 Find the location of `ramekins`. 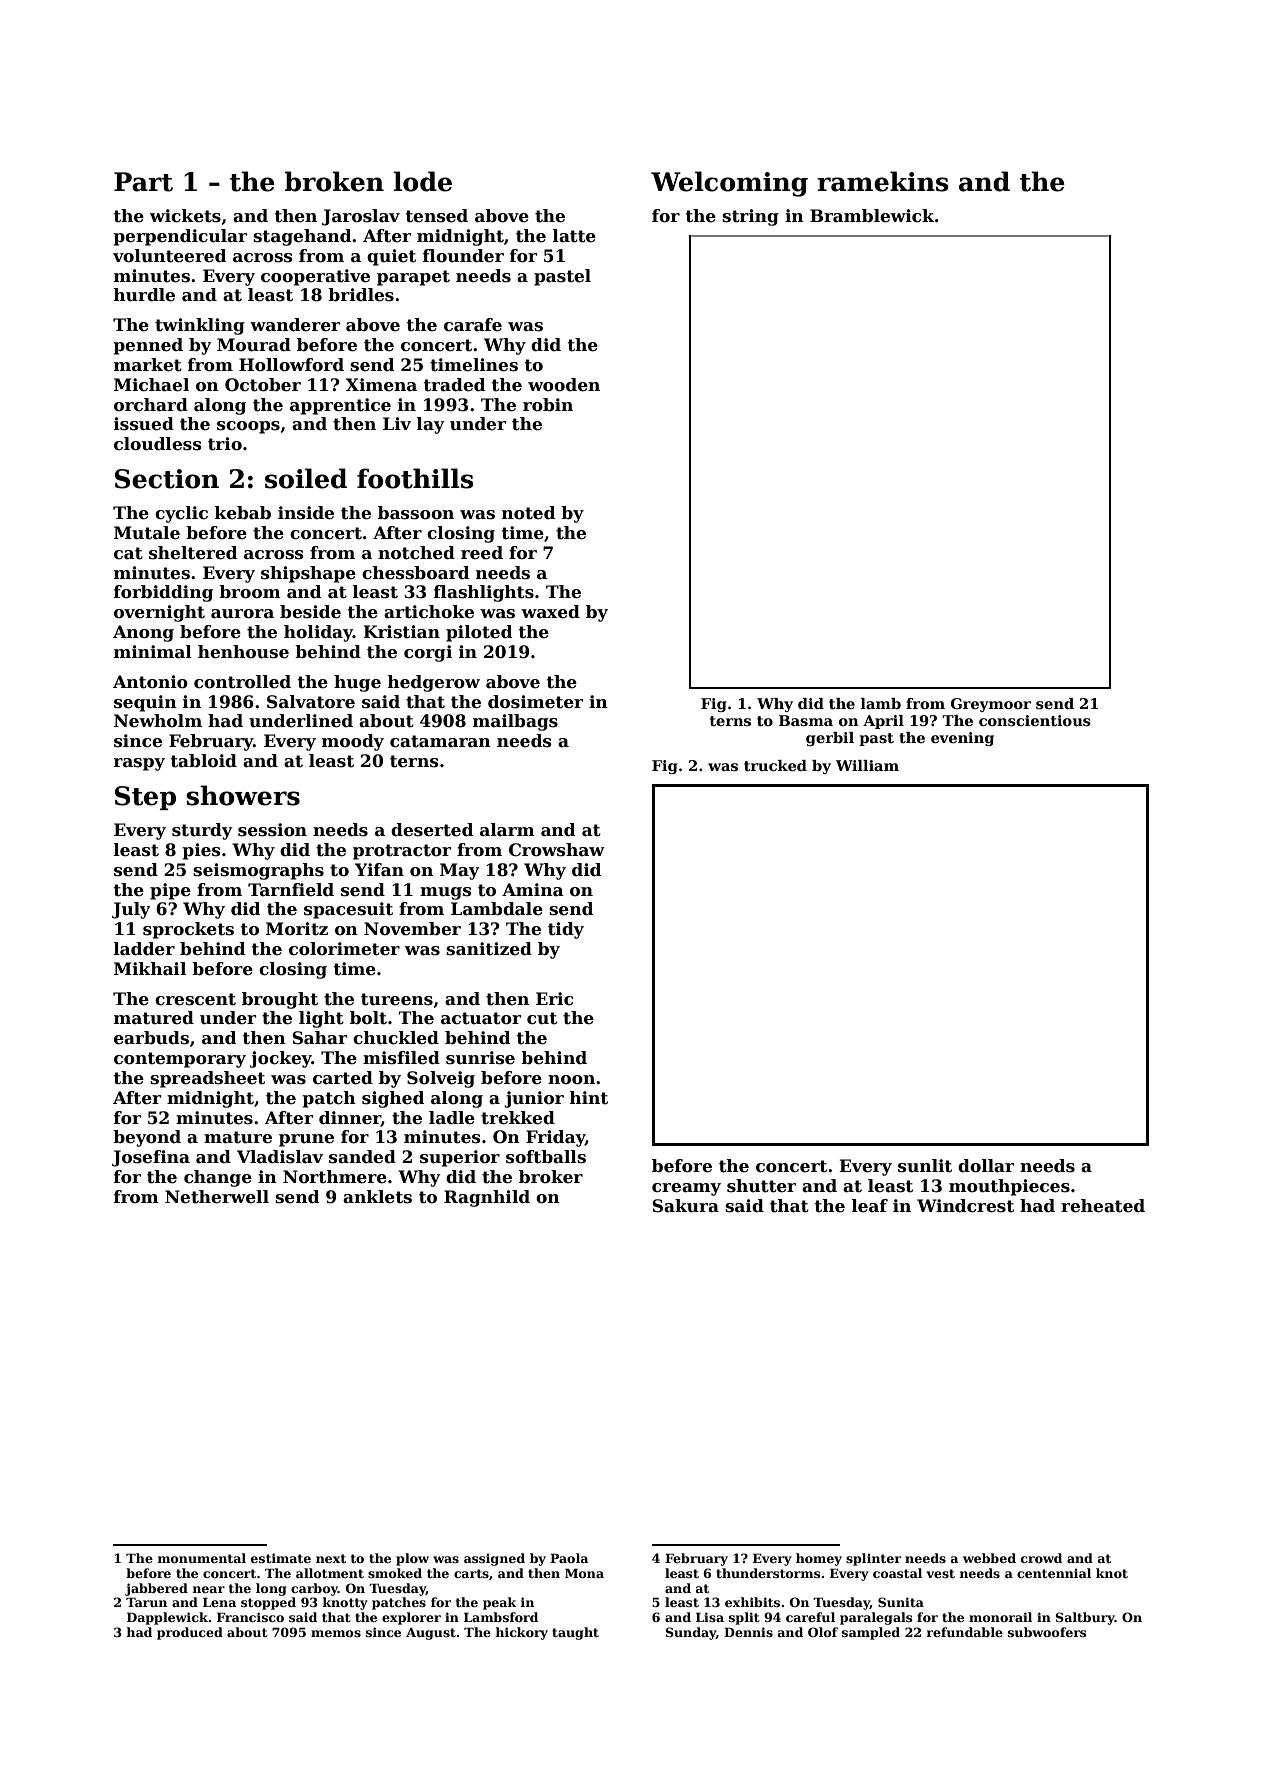

ramekins is located at coordinates (883, 181).
